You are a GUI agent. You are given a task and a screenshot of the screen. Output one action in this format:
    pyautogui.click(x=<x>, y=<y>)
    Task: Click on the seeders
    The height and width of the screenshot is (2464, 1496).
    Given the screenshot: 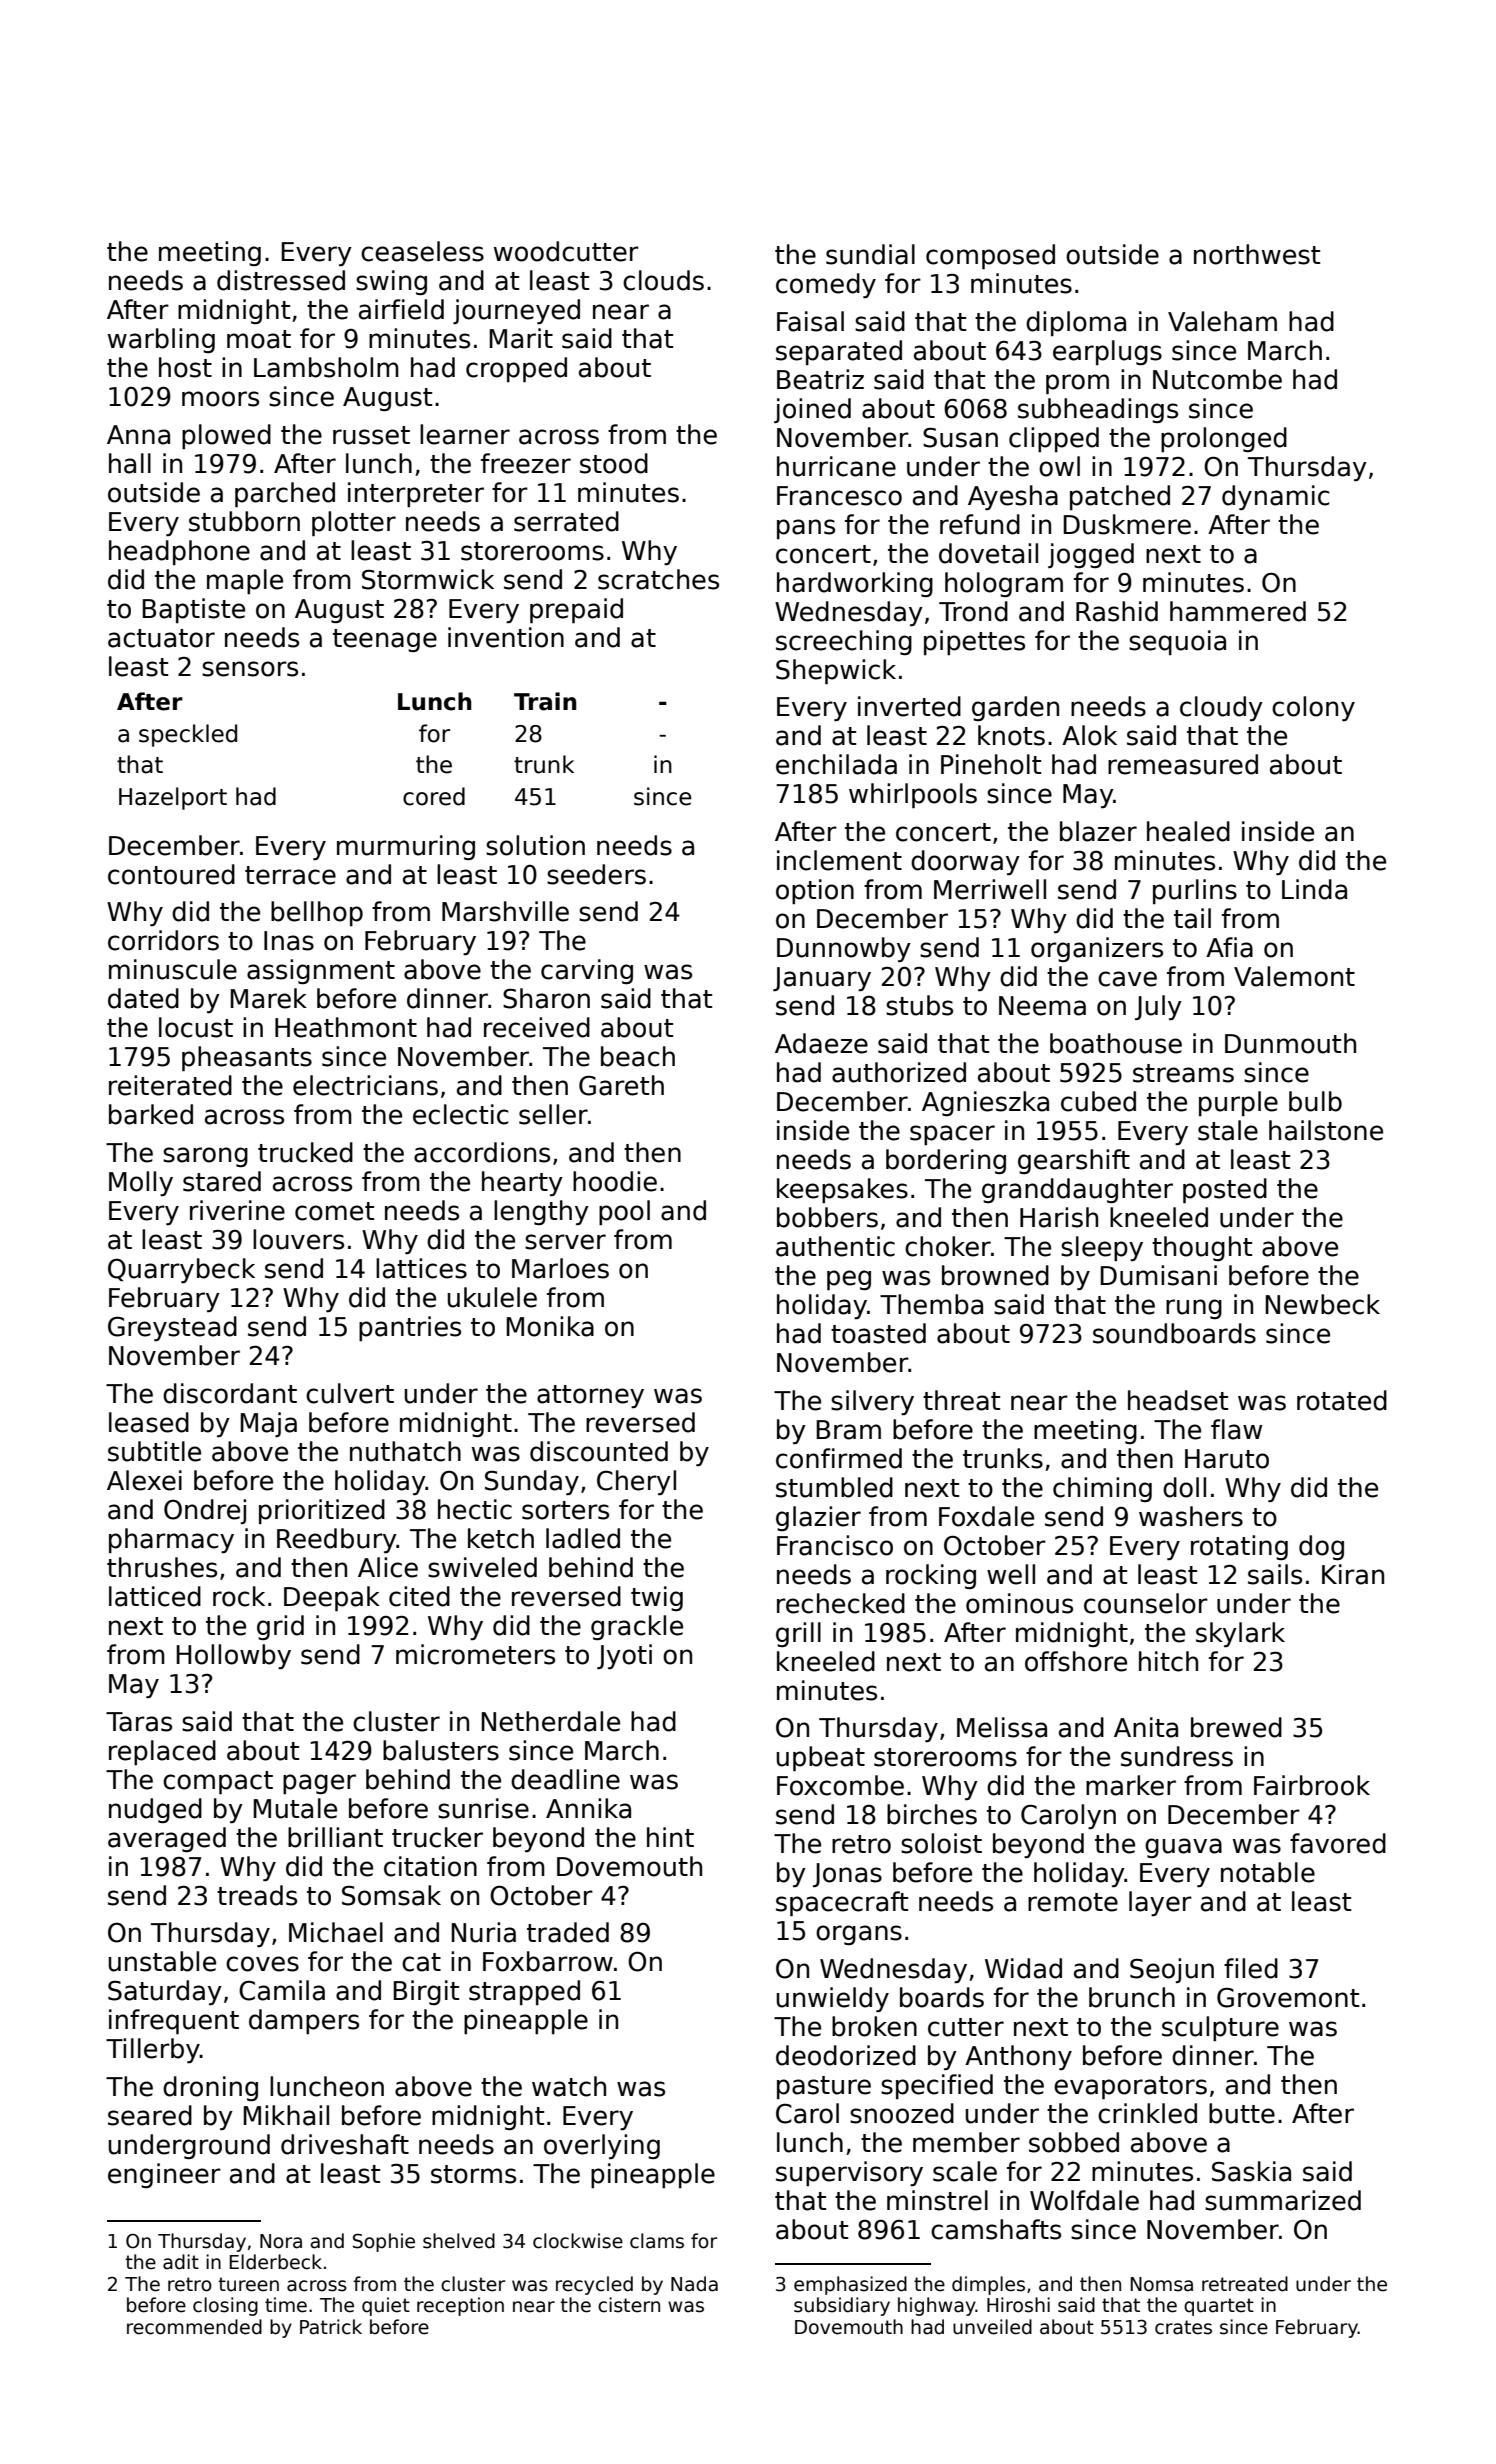 What is the action you would take?
    pyautogui.click(x=596, y=874)
